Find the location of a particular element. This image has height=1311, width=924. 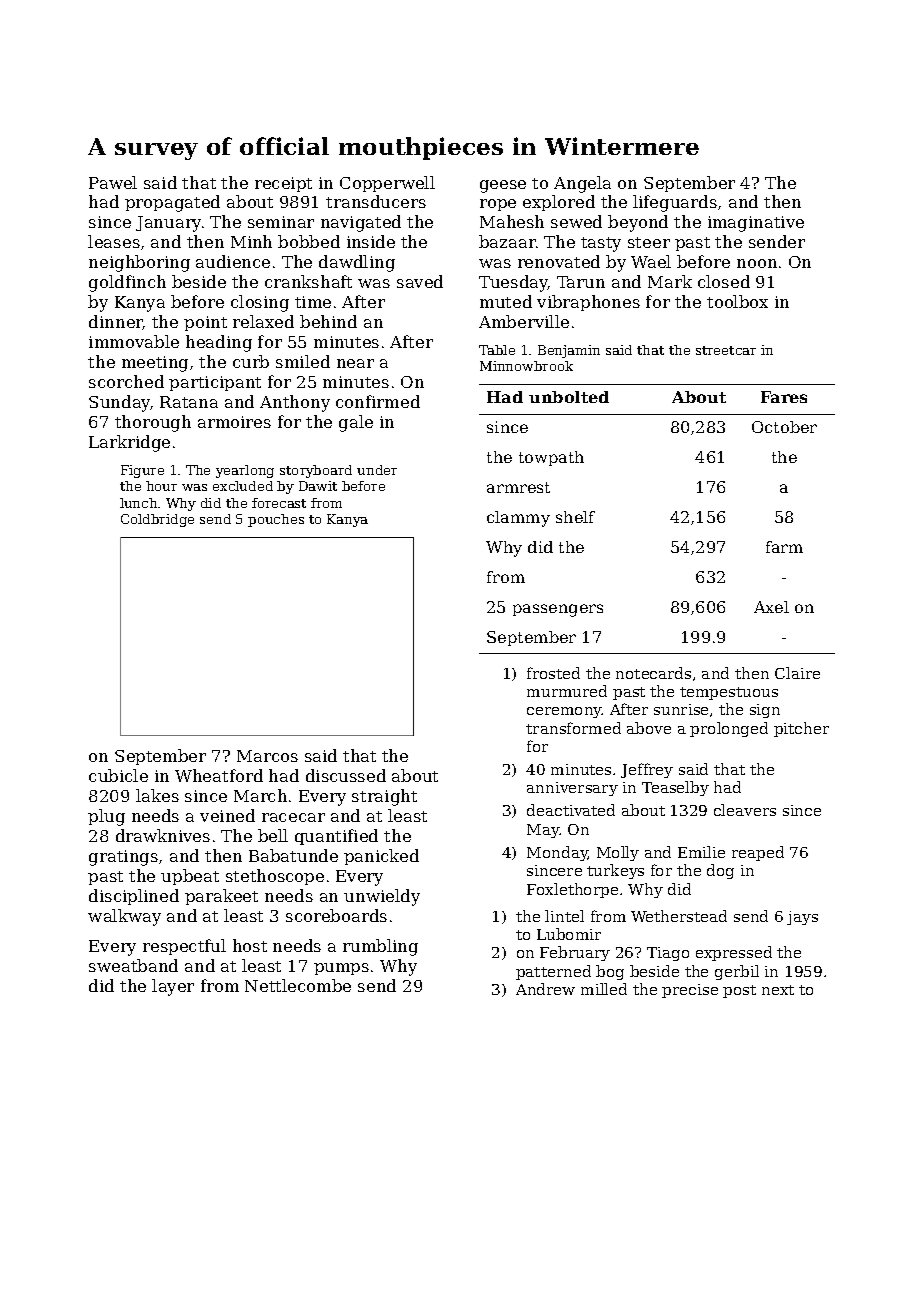

layer is located at coordinates (173, 987).
